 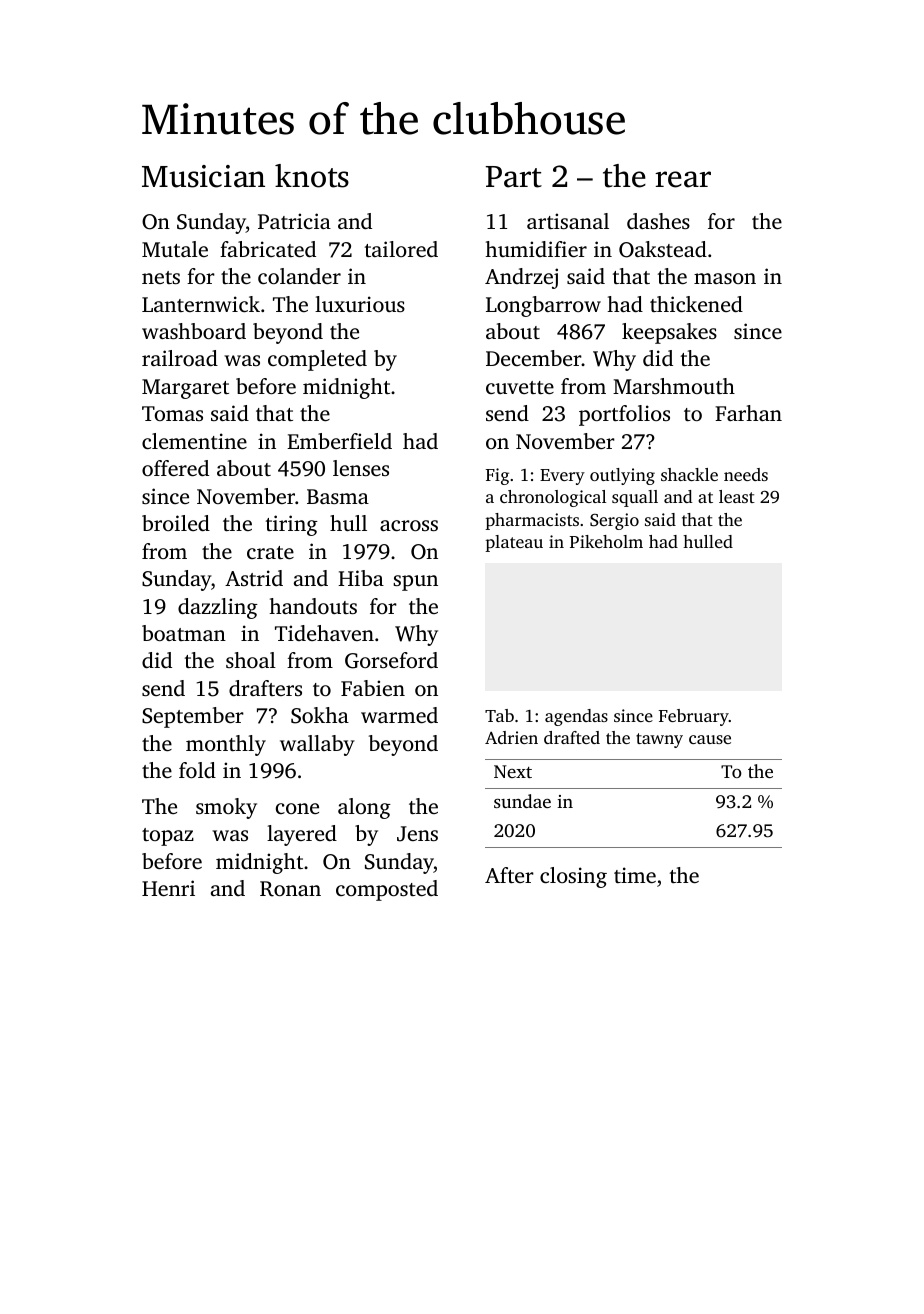 What do you see at coordinates (635, 875) in the document?
I see `time` at bounding box center [635, 875].
